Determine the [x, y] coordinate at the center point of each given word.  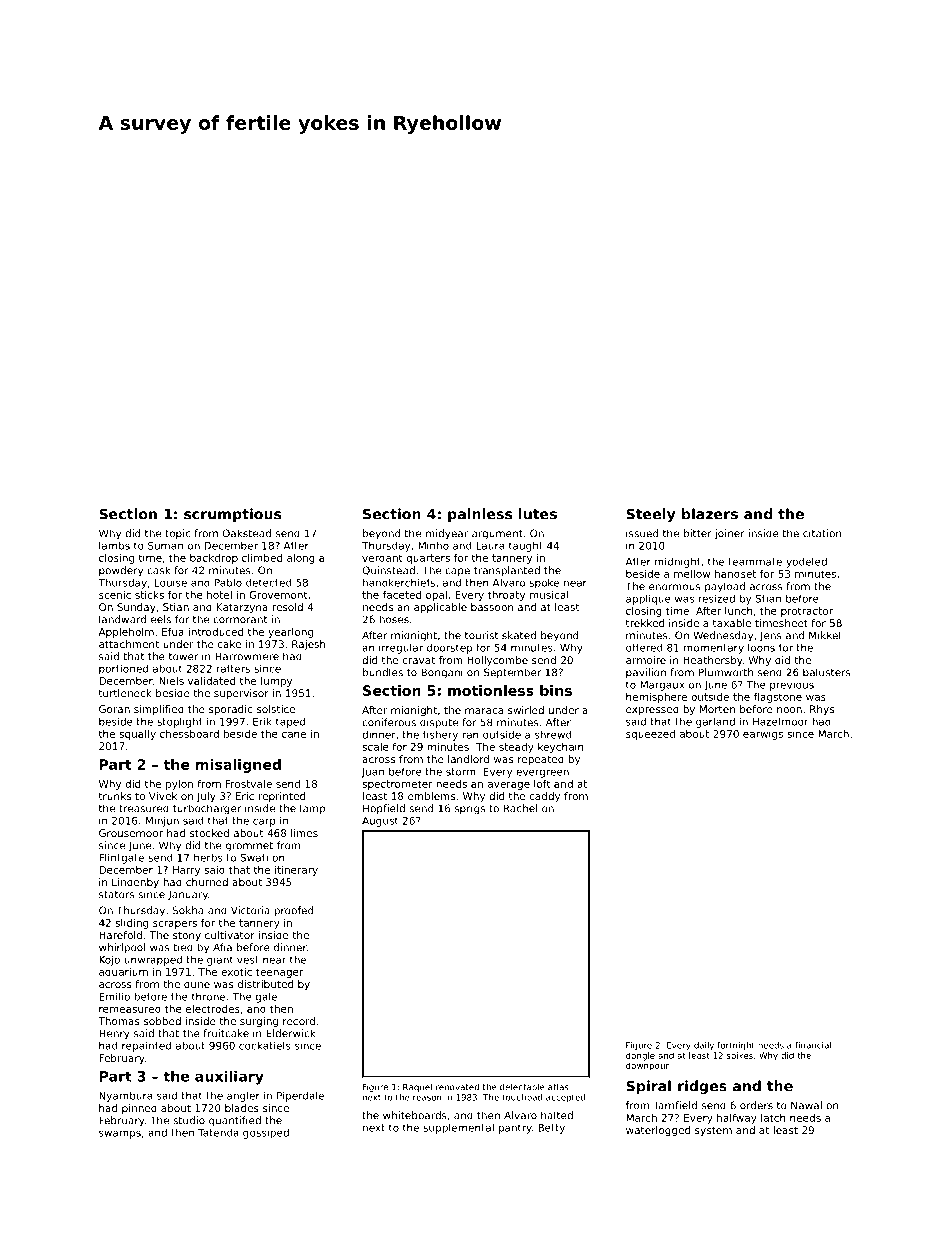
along [301, 559]
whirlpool [122, 948]
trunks [115, 796]
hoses [394, 619]
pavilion [646, 673]
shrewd [553, 734]
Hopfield [384, 809]
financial [813, 1045]
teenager [280, 973]
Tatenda [218, 1132]
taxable [732, 623]
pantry [515, 1129]
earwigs [763, 735]
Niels [171, 681]
